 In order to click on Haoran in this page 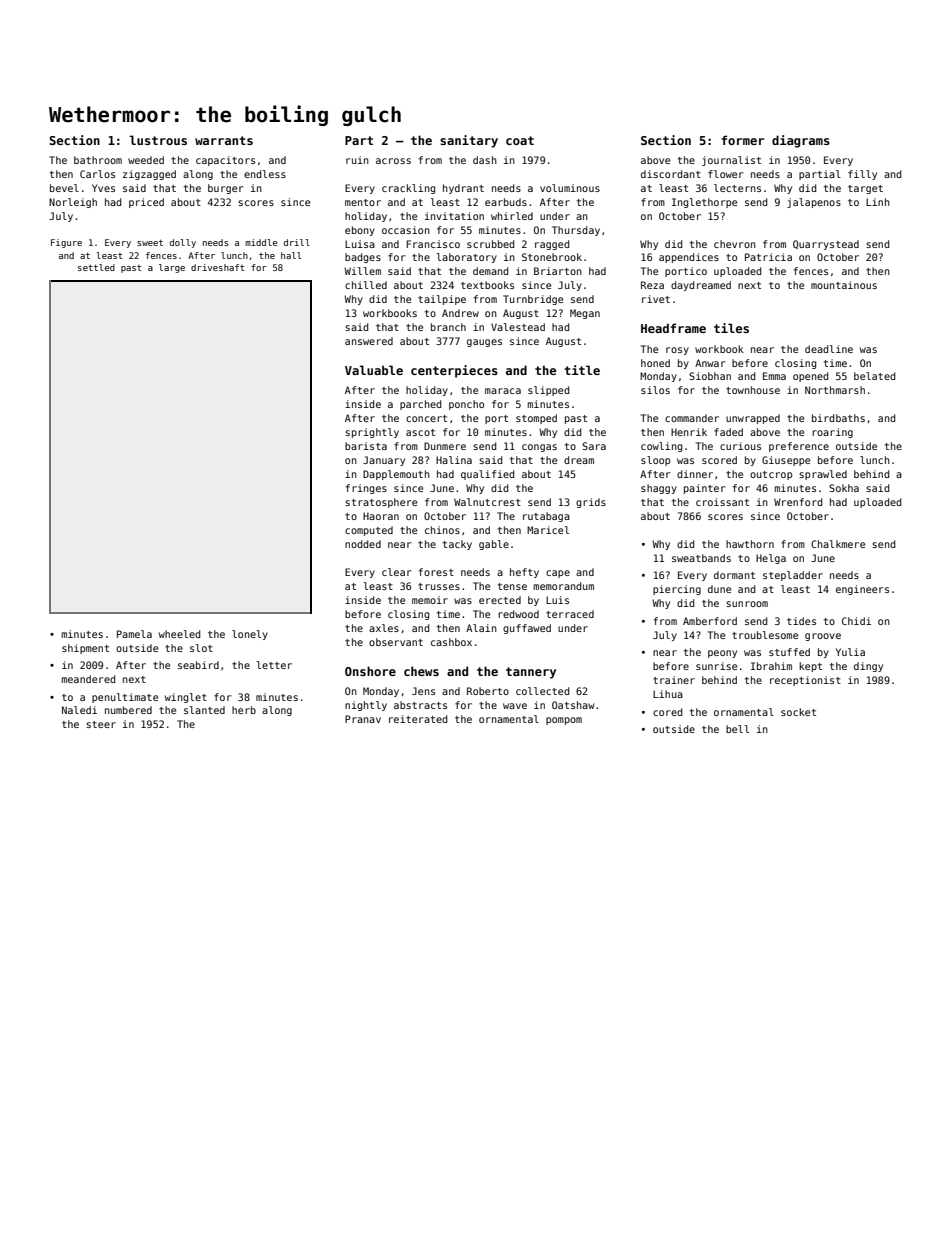, I will do `click(381, 516)`.
